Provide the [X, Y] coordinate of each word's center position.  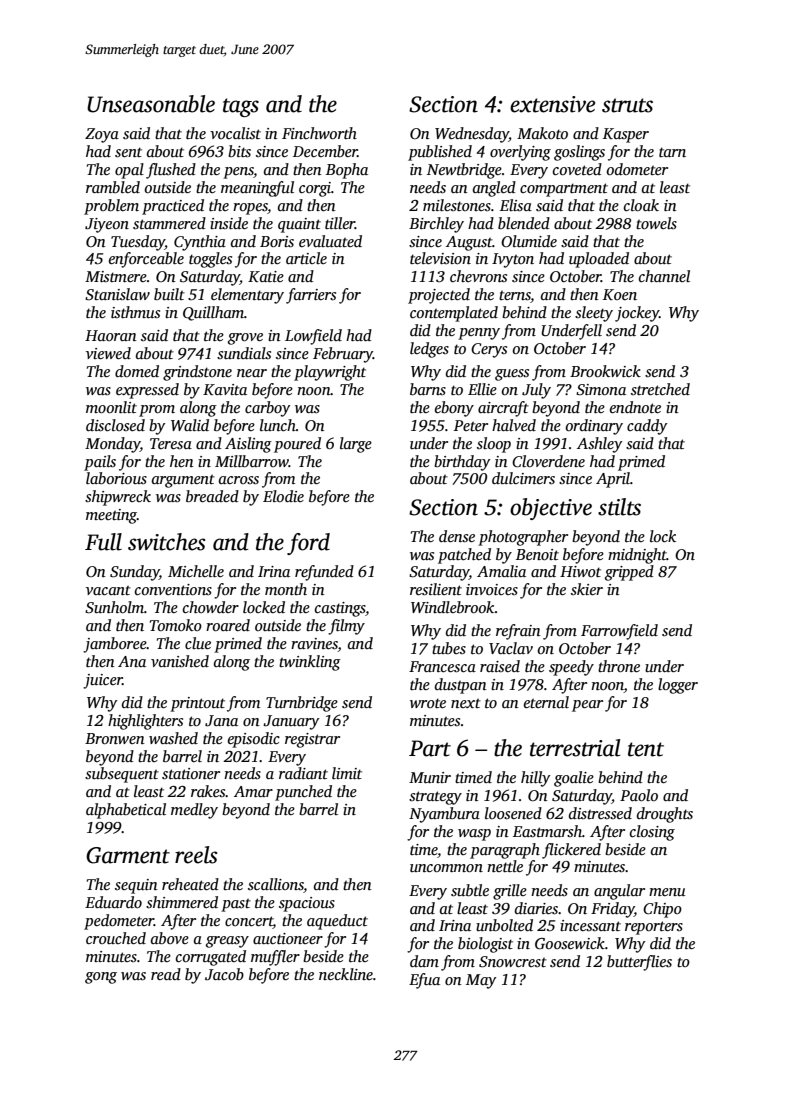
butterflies [639, 963]
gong [101, 978]
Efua [424, 981]
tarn [672, 152]
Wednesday [472, 135]
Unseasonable [151, 104]
